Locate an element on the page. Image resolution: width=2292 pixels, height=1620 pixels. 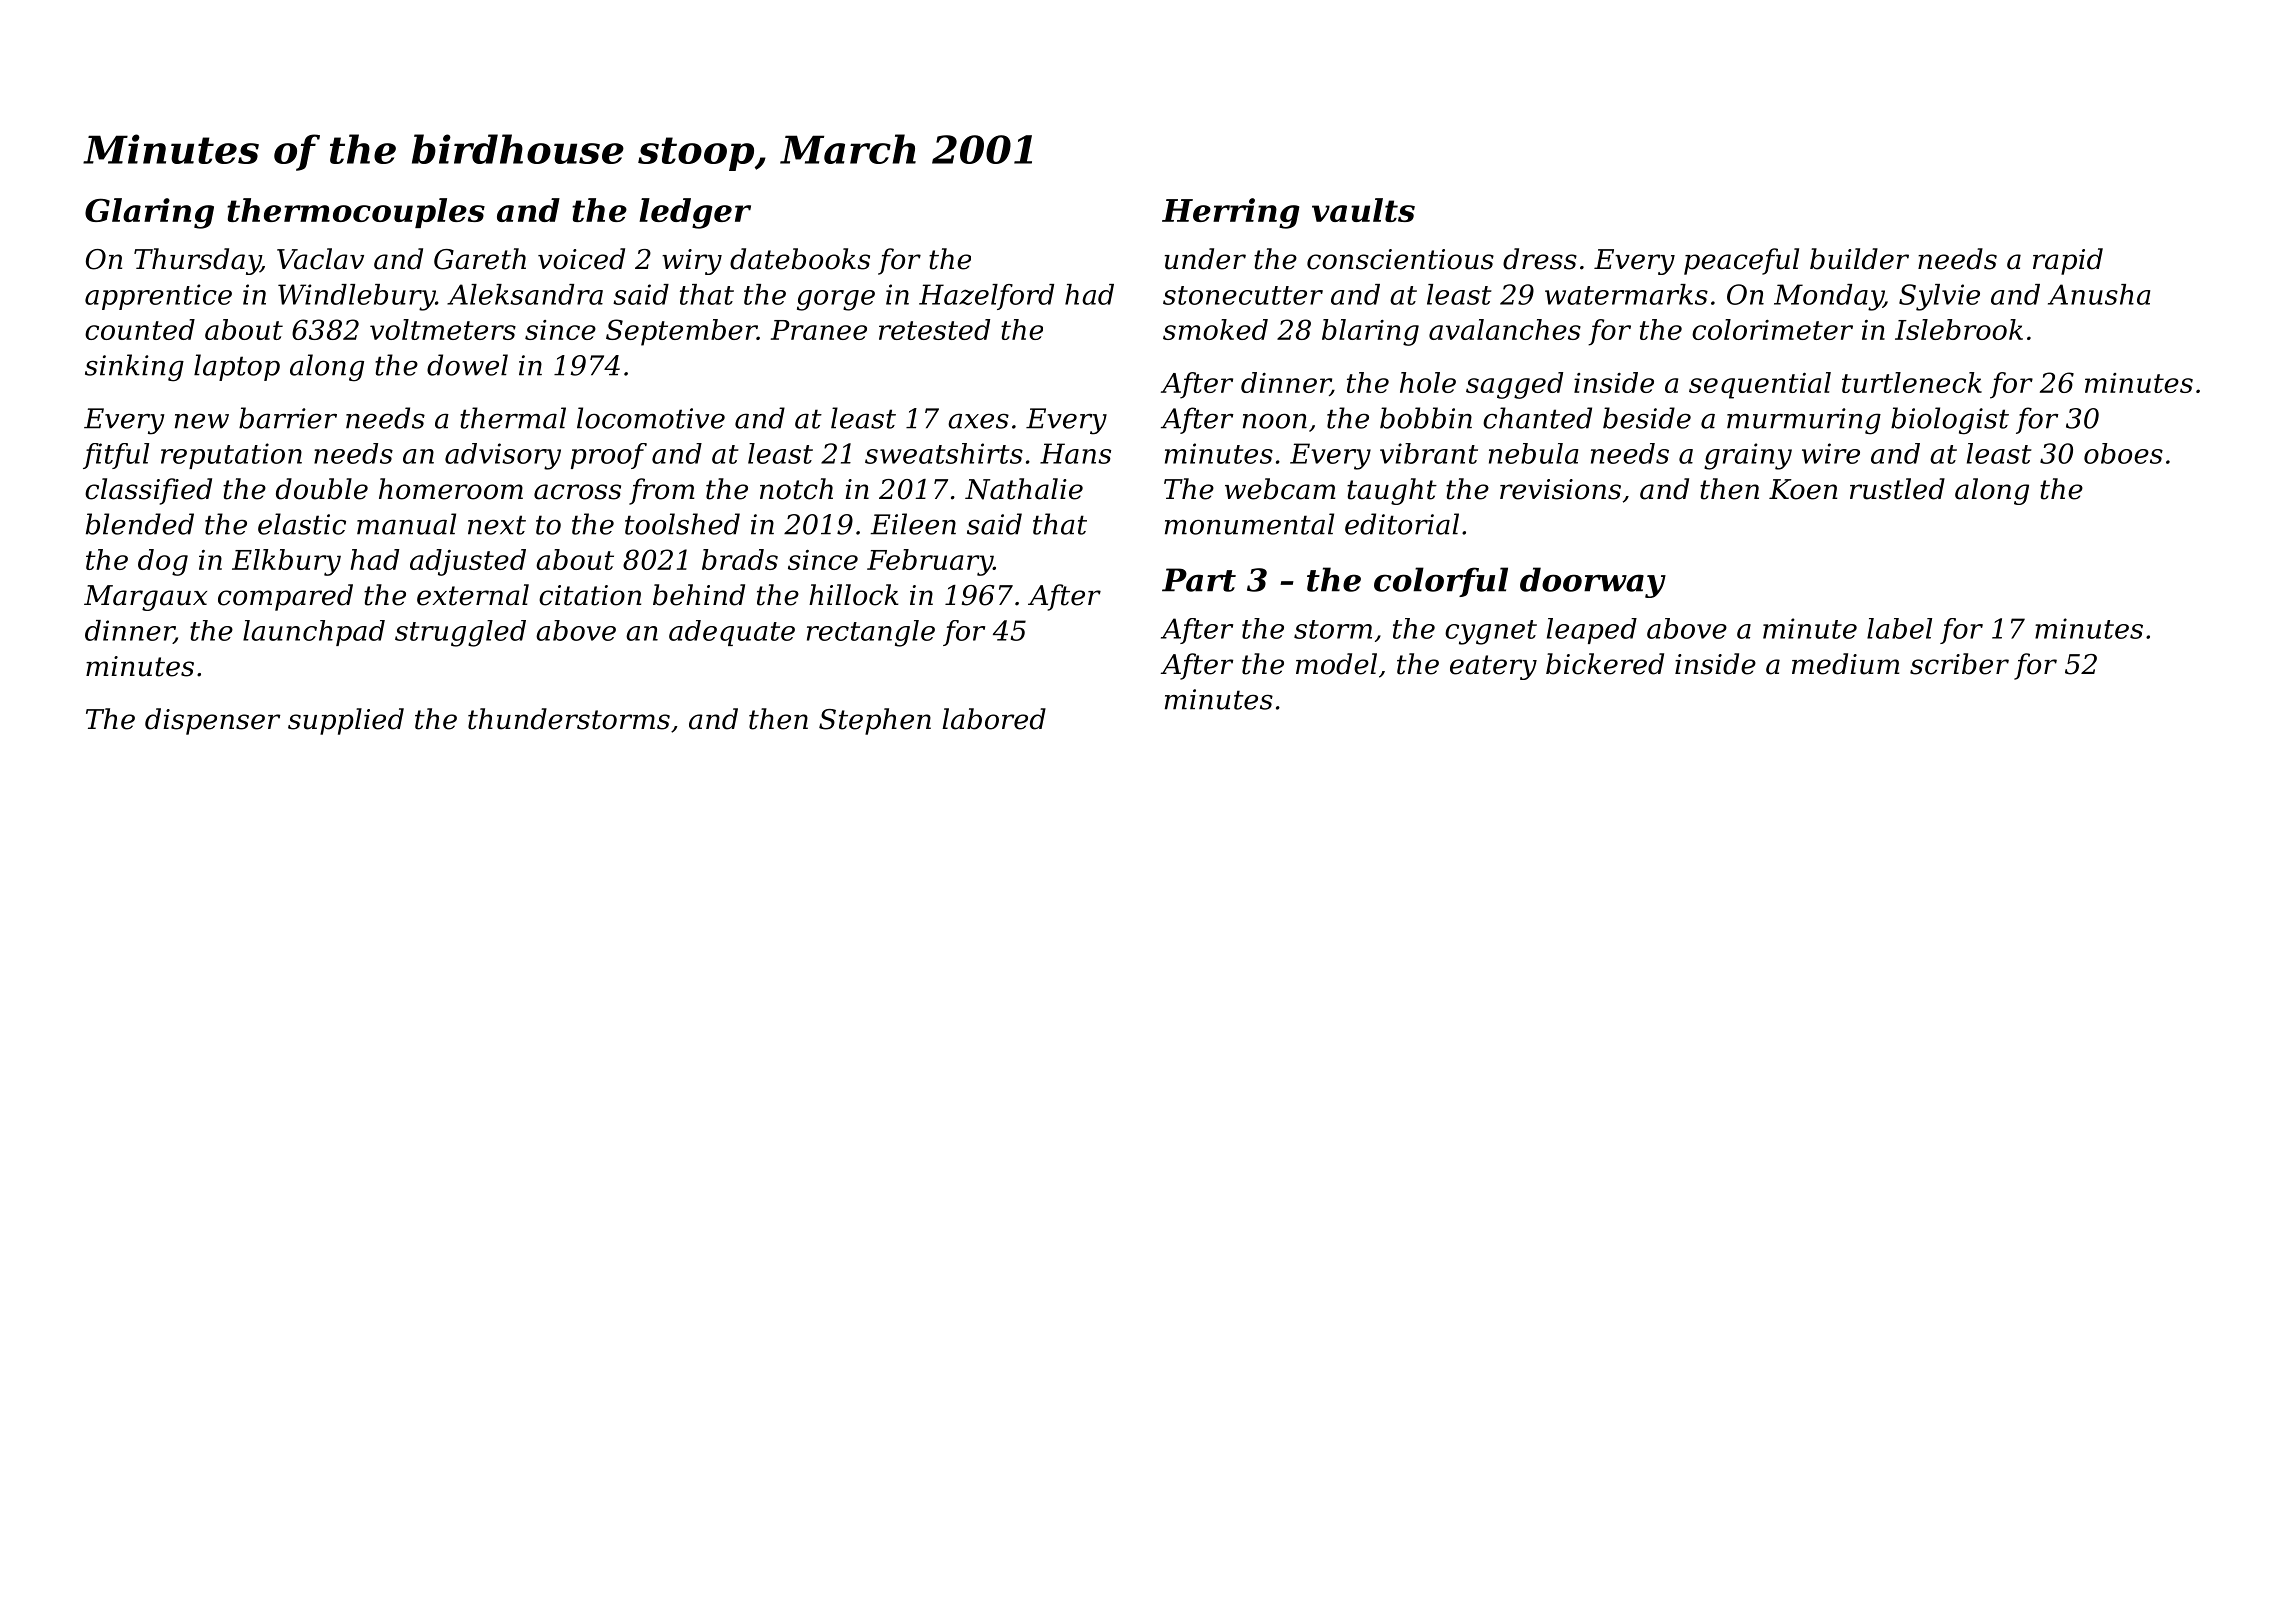
model is located at coordinates (1336, 664).
